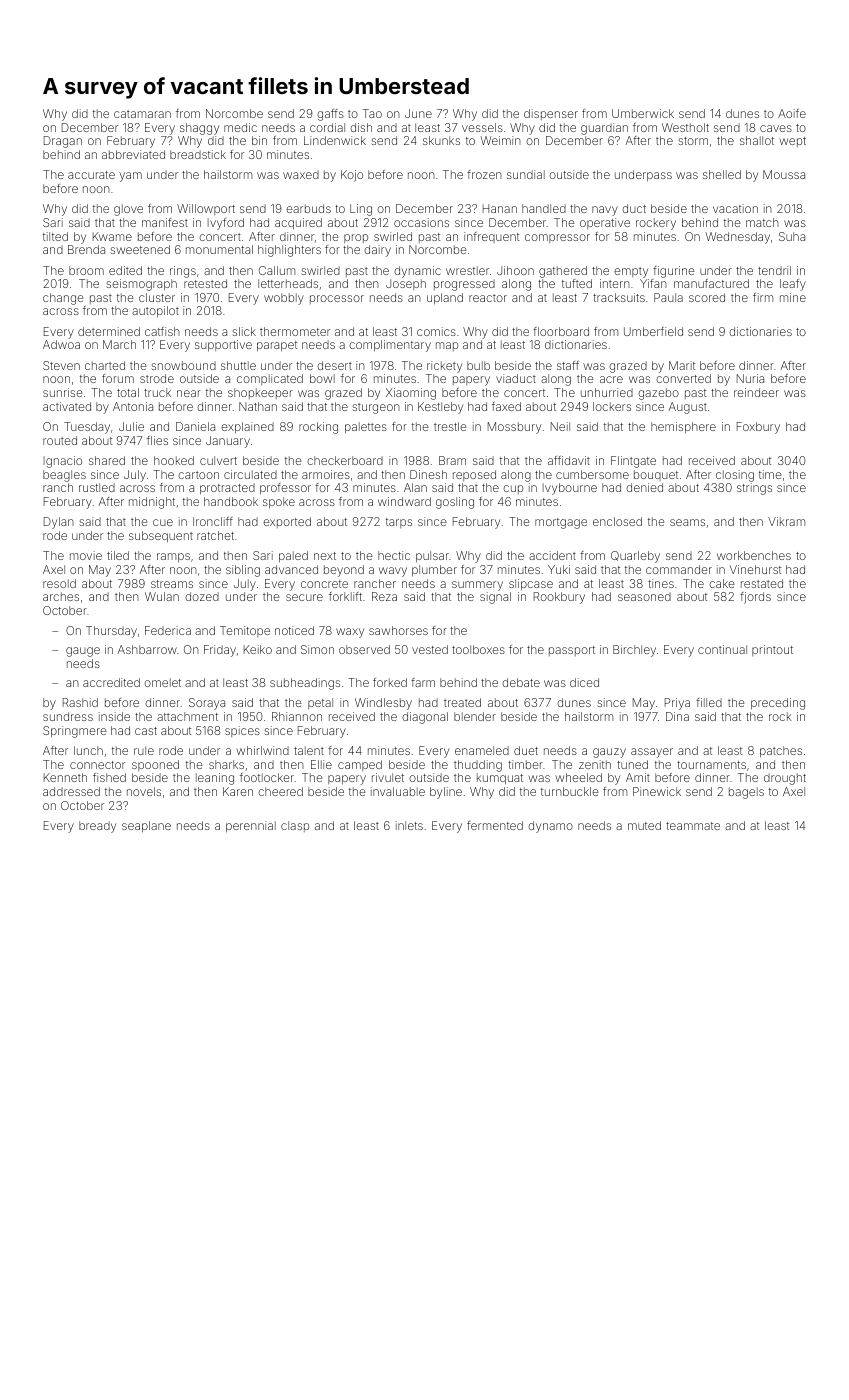 The image size is (849, 1400). I want to click on enclosed, so click(617, 521).
